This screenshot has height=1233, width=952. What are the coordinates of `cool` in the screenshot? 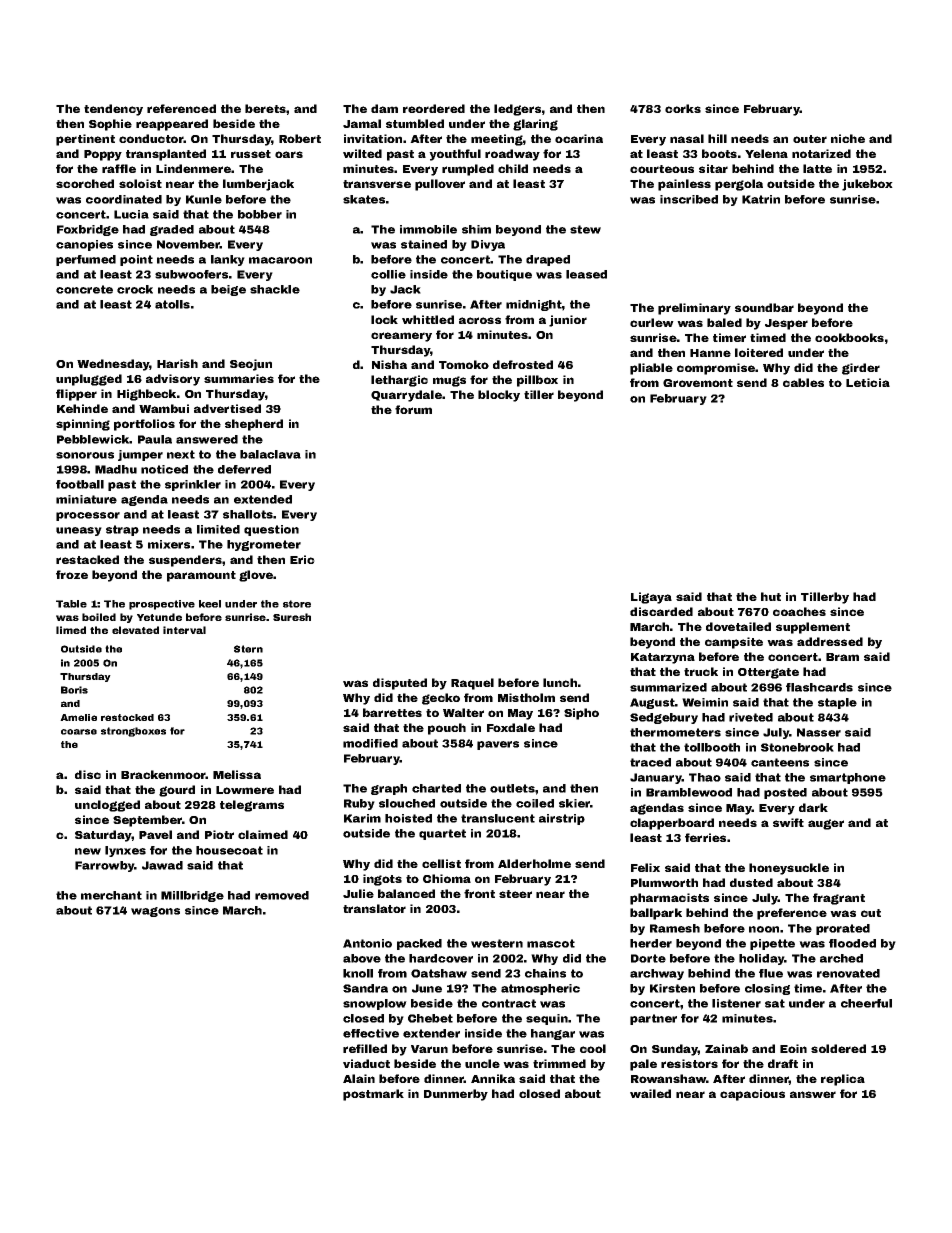 It's located at (593, 1048).
